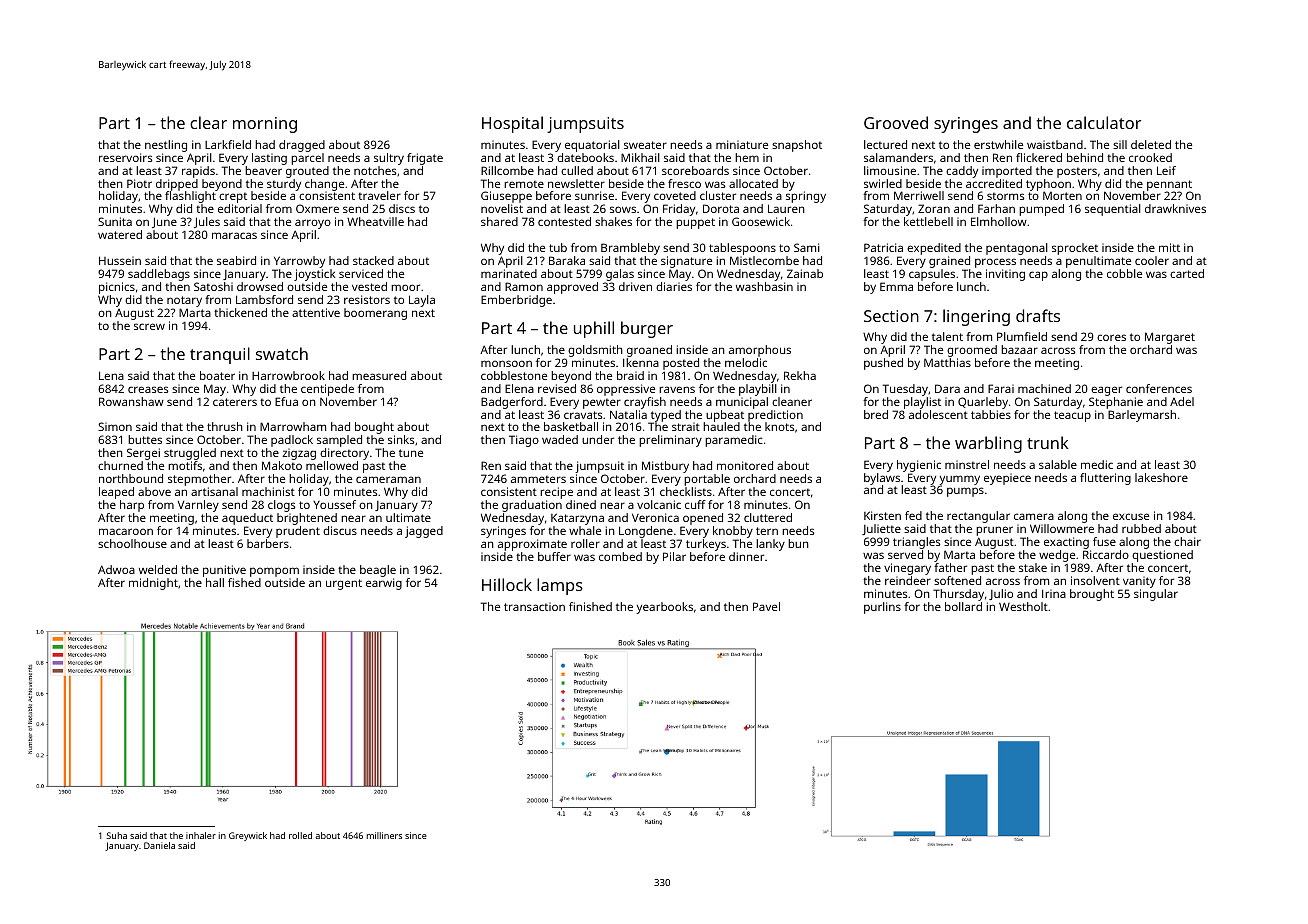  I want to click on scoreboards, so click(695, 170).
